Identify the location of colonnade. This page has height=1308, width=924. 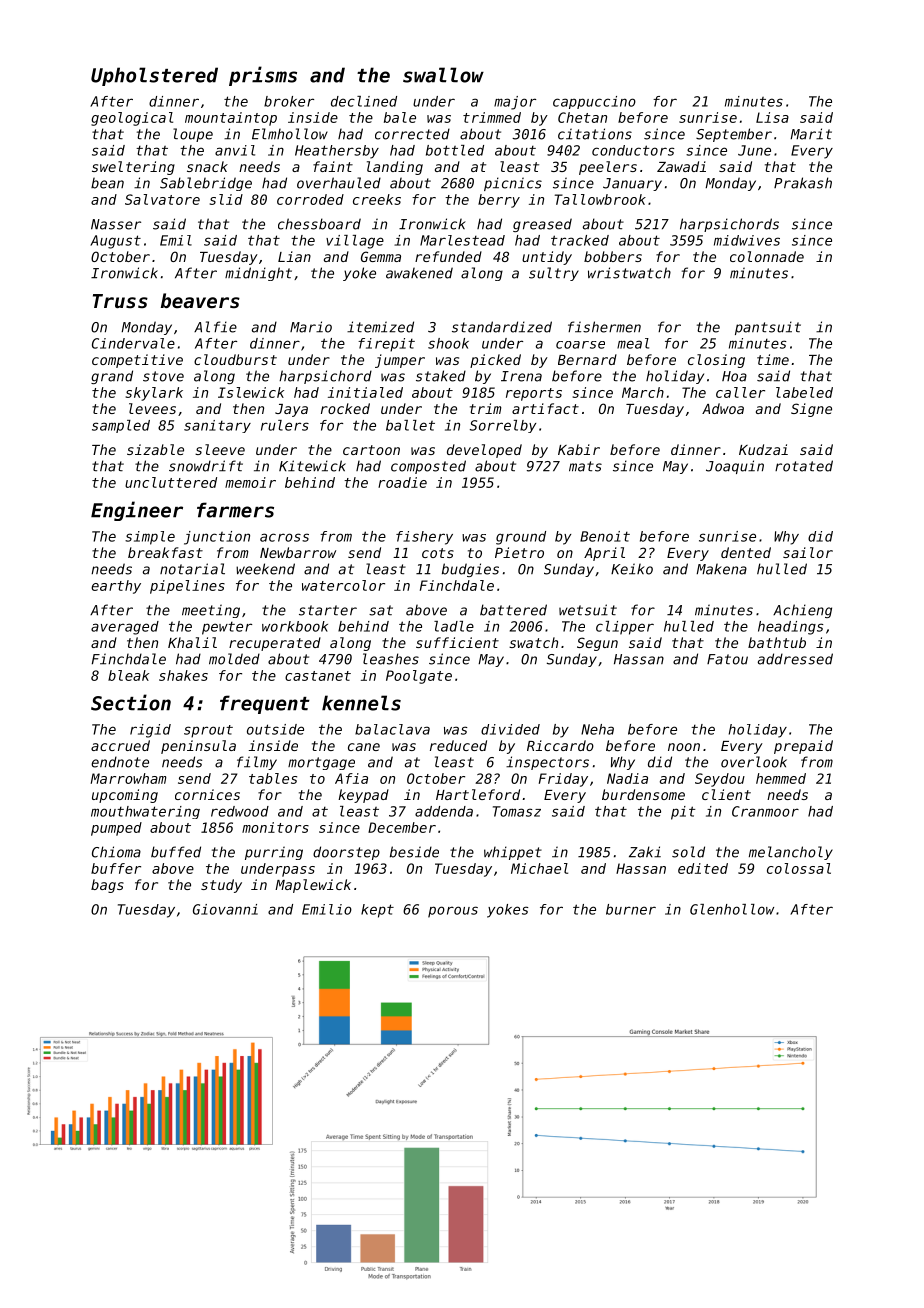
(767, 256).
